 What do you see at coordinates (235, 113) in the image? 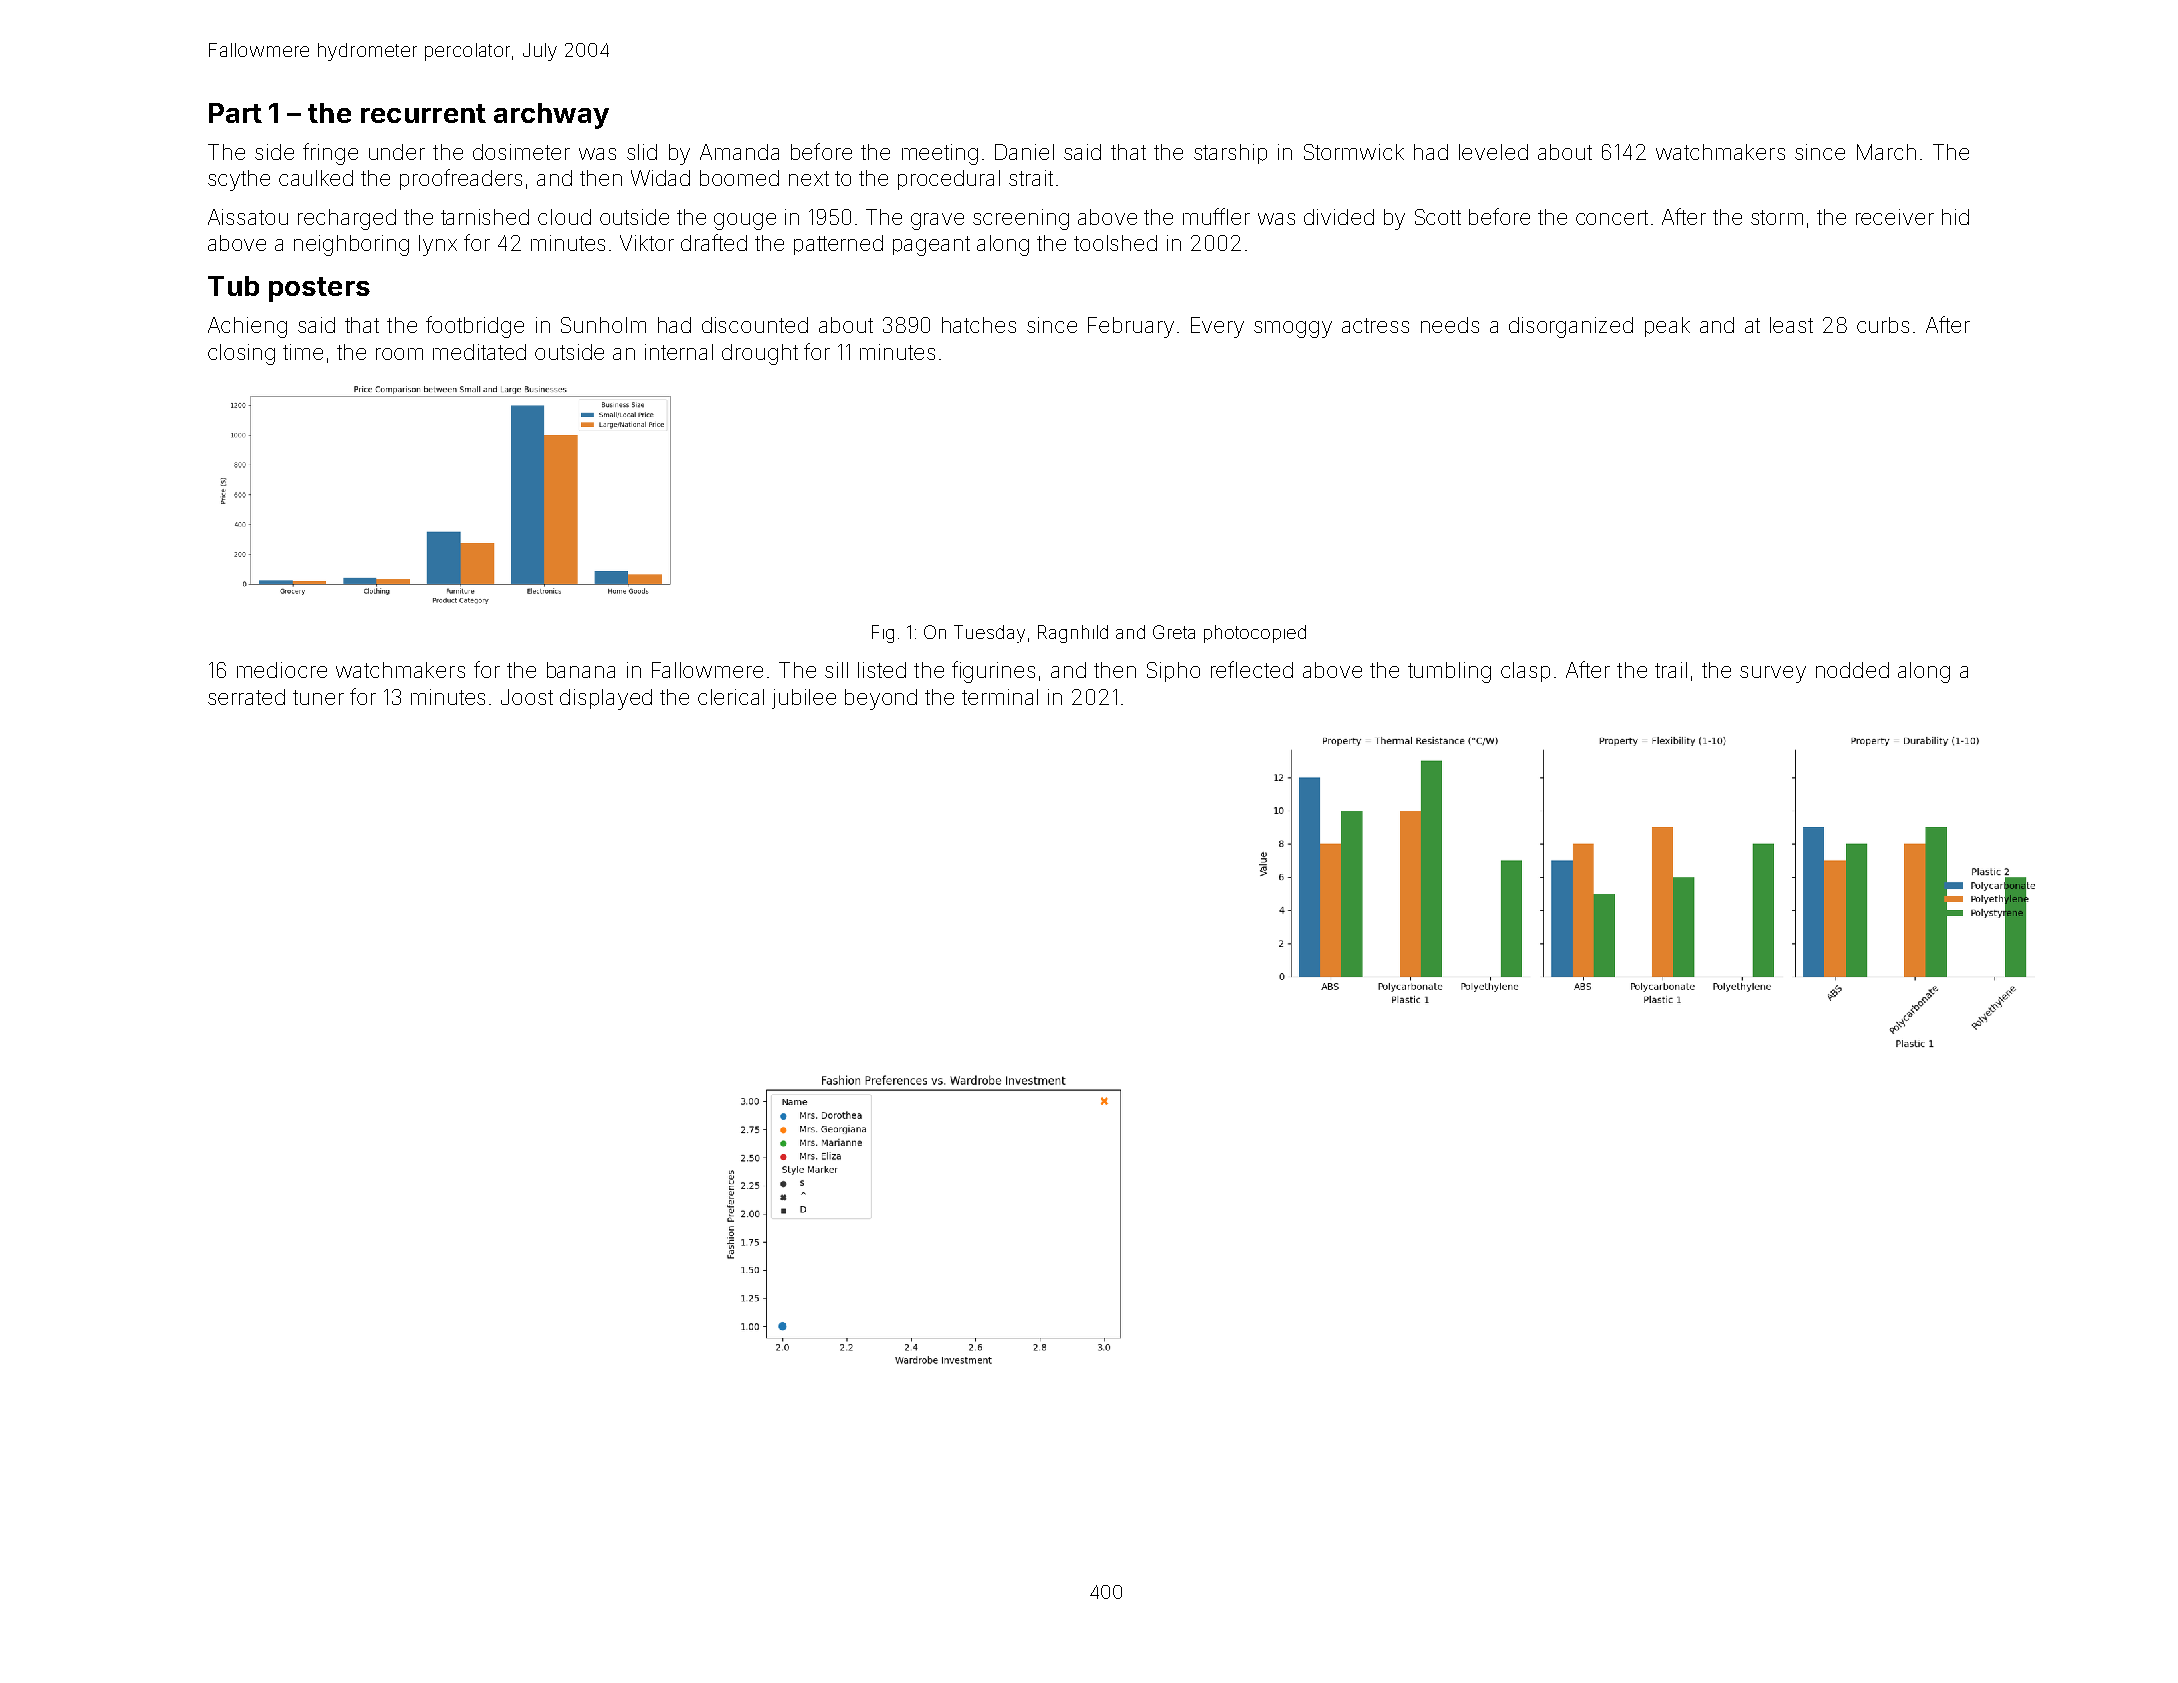
I see `Part` at bounding box center [235, 113].
